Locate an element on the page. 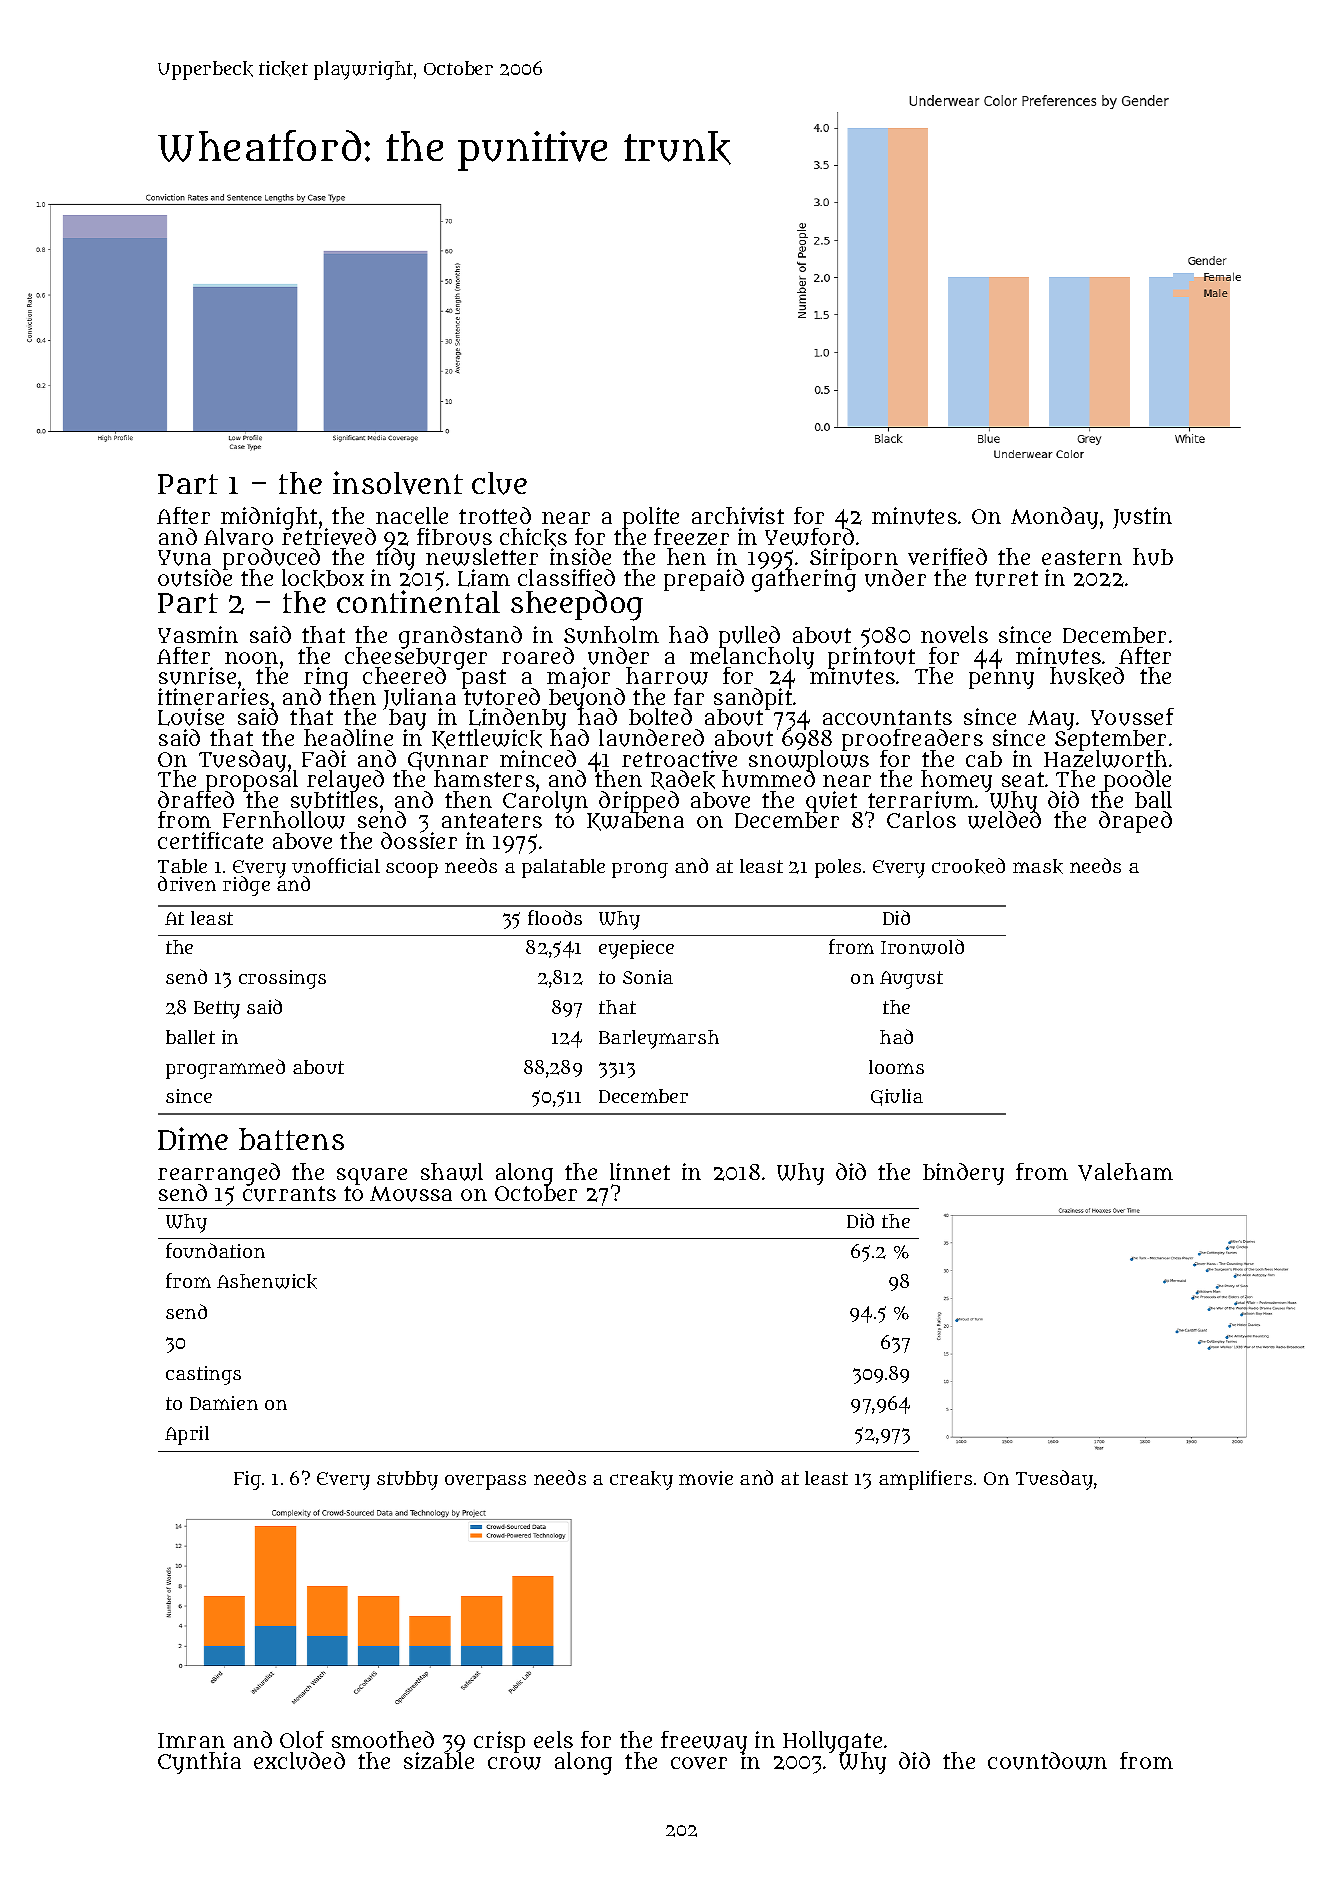  amplifiers is located at coordinates (925, 1480).
